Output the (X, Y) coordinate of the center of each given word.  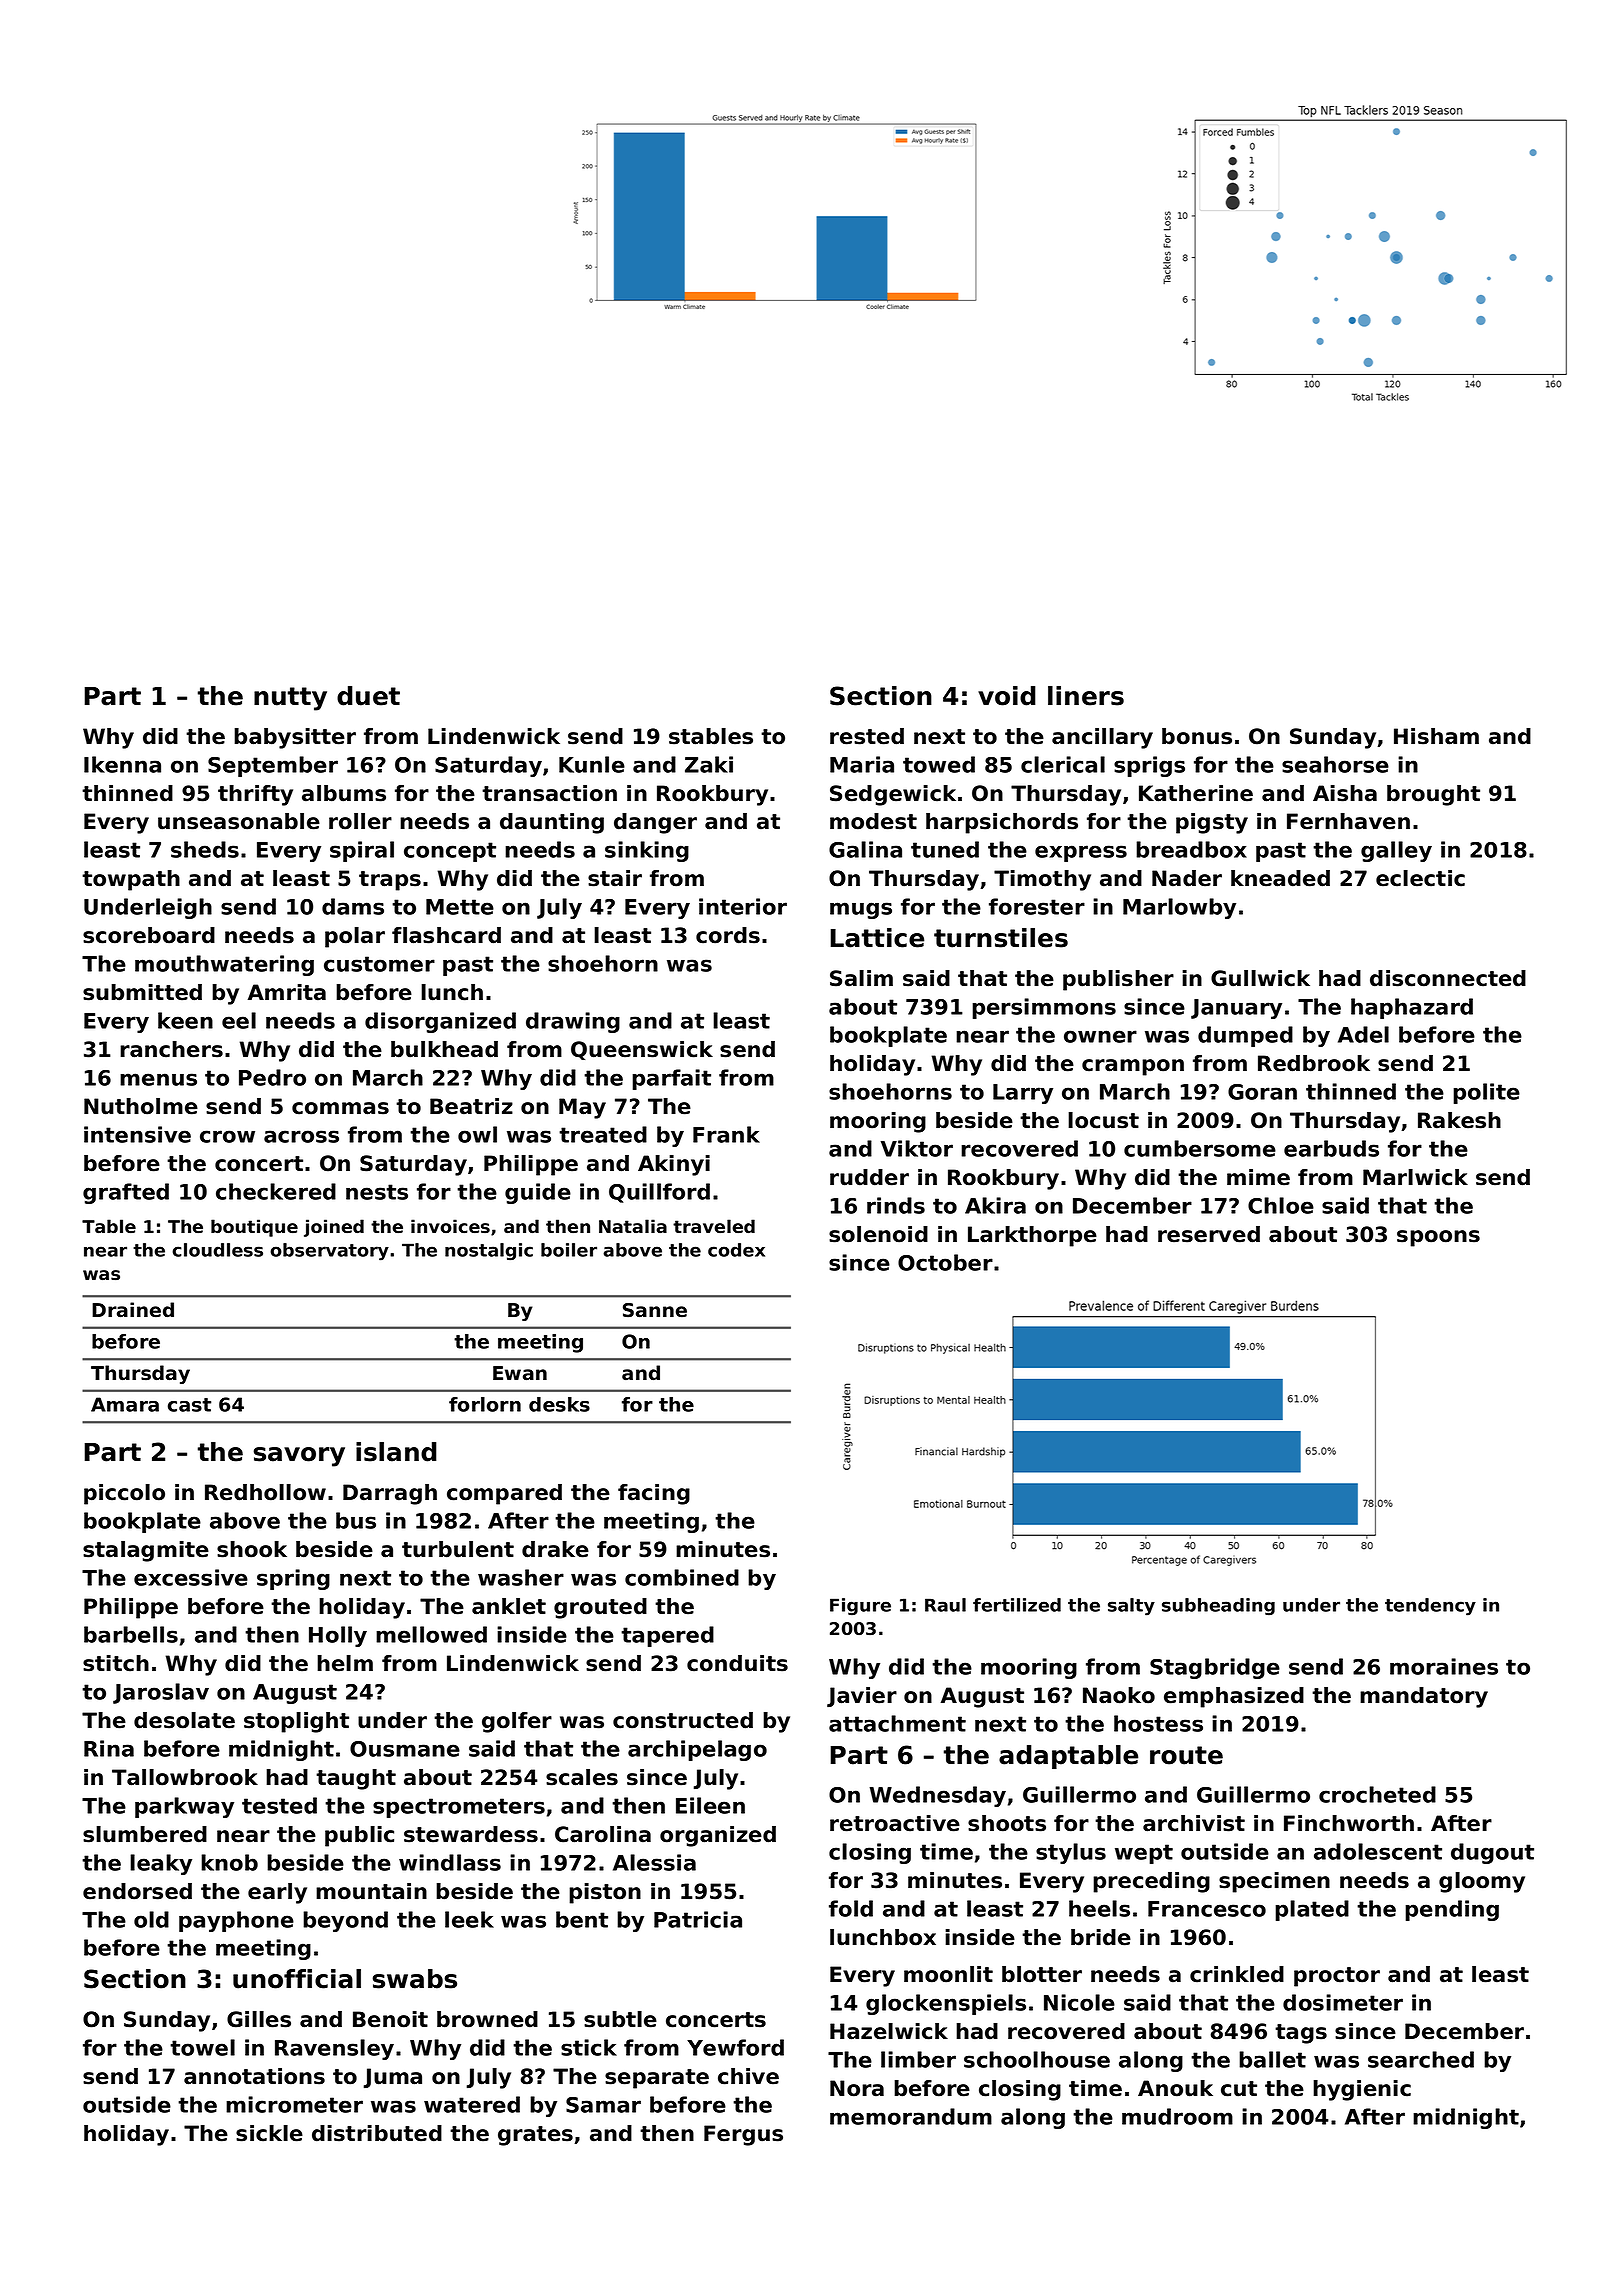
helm (345, 1663)
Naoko (1119, 1695)
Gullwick (1260, 978)
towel (202, 2047)
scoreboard (149, 935)
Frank (726, 1134)
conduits (737, 1663)
